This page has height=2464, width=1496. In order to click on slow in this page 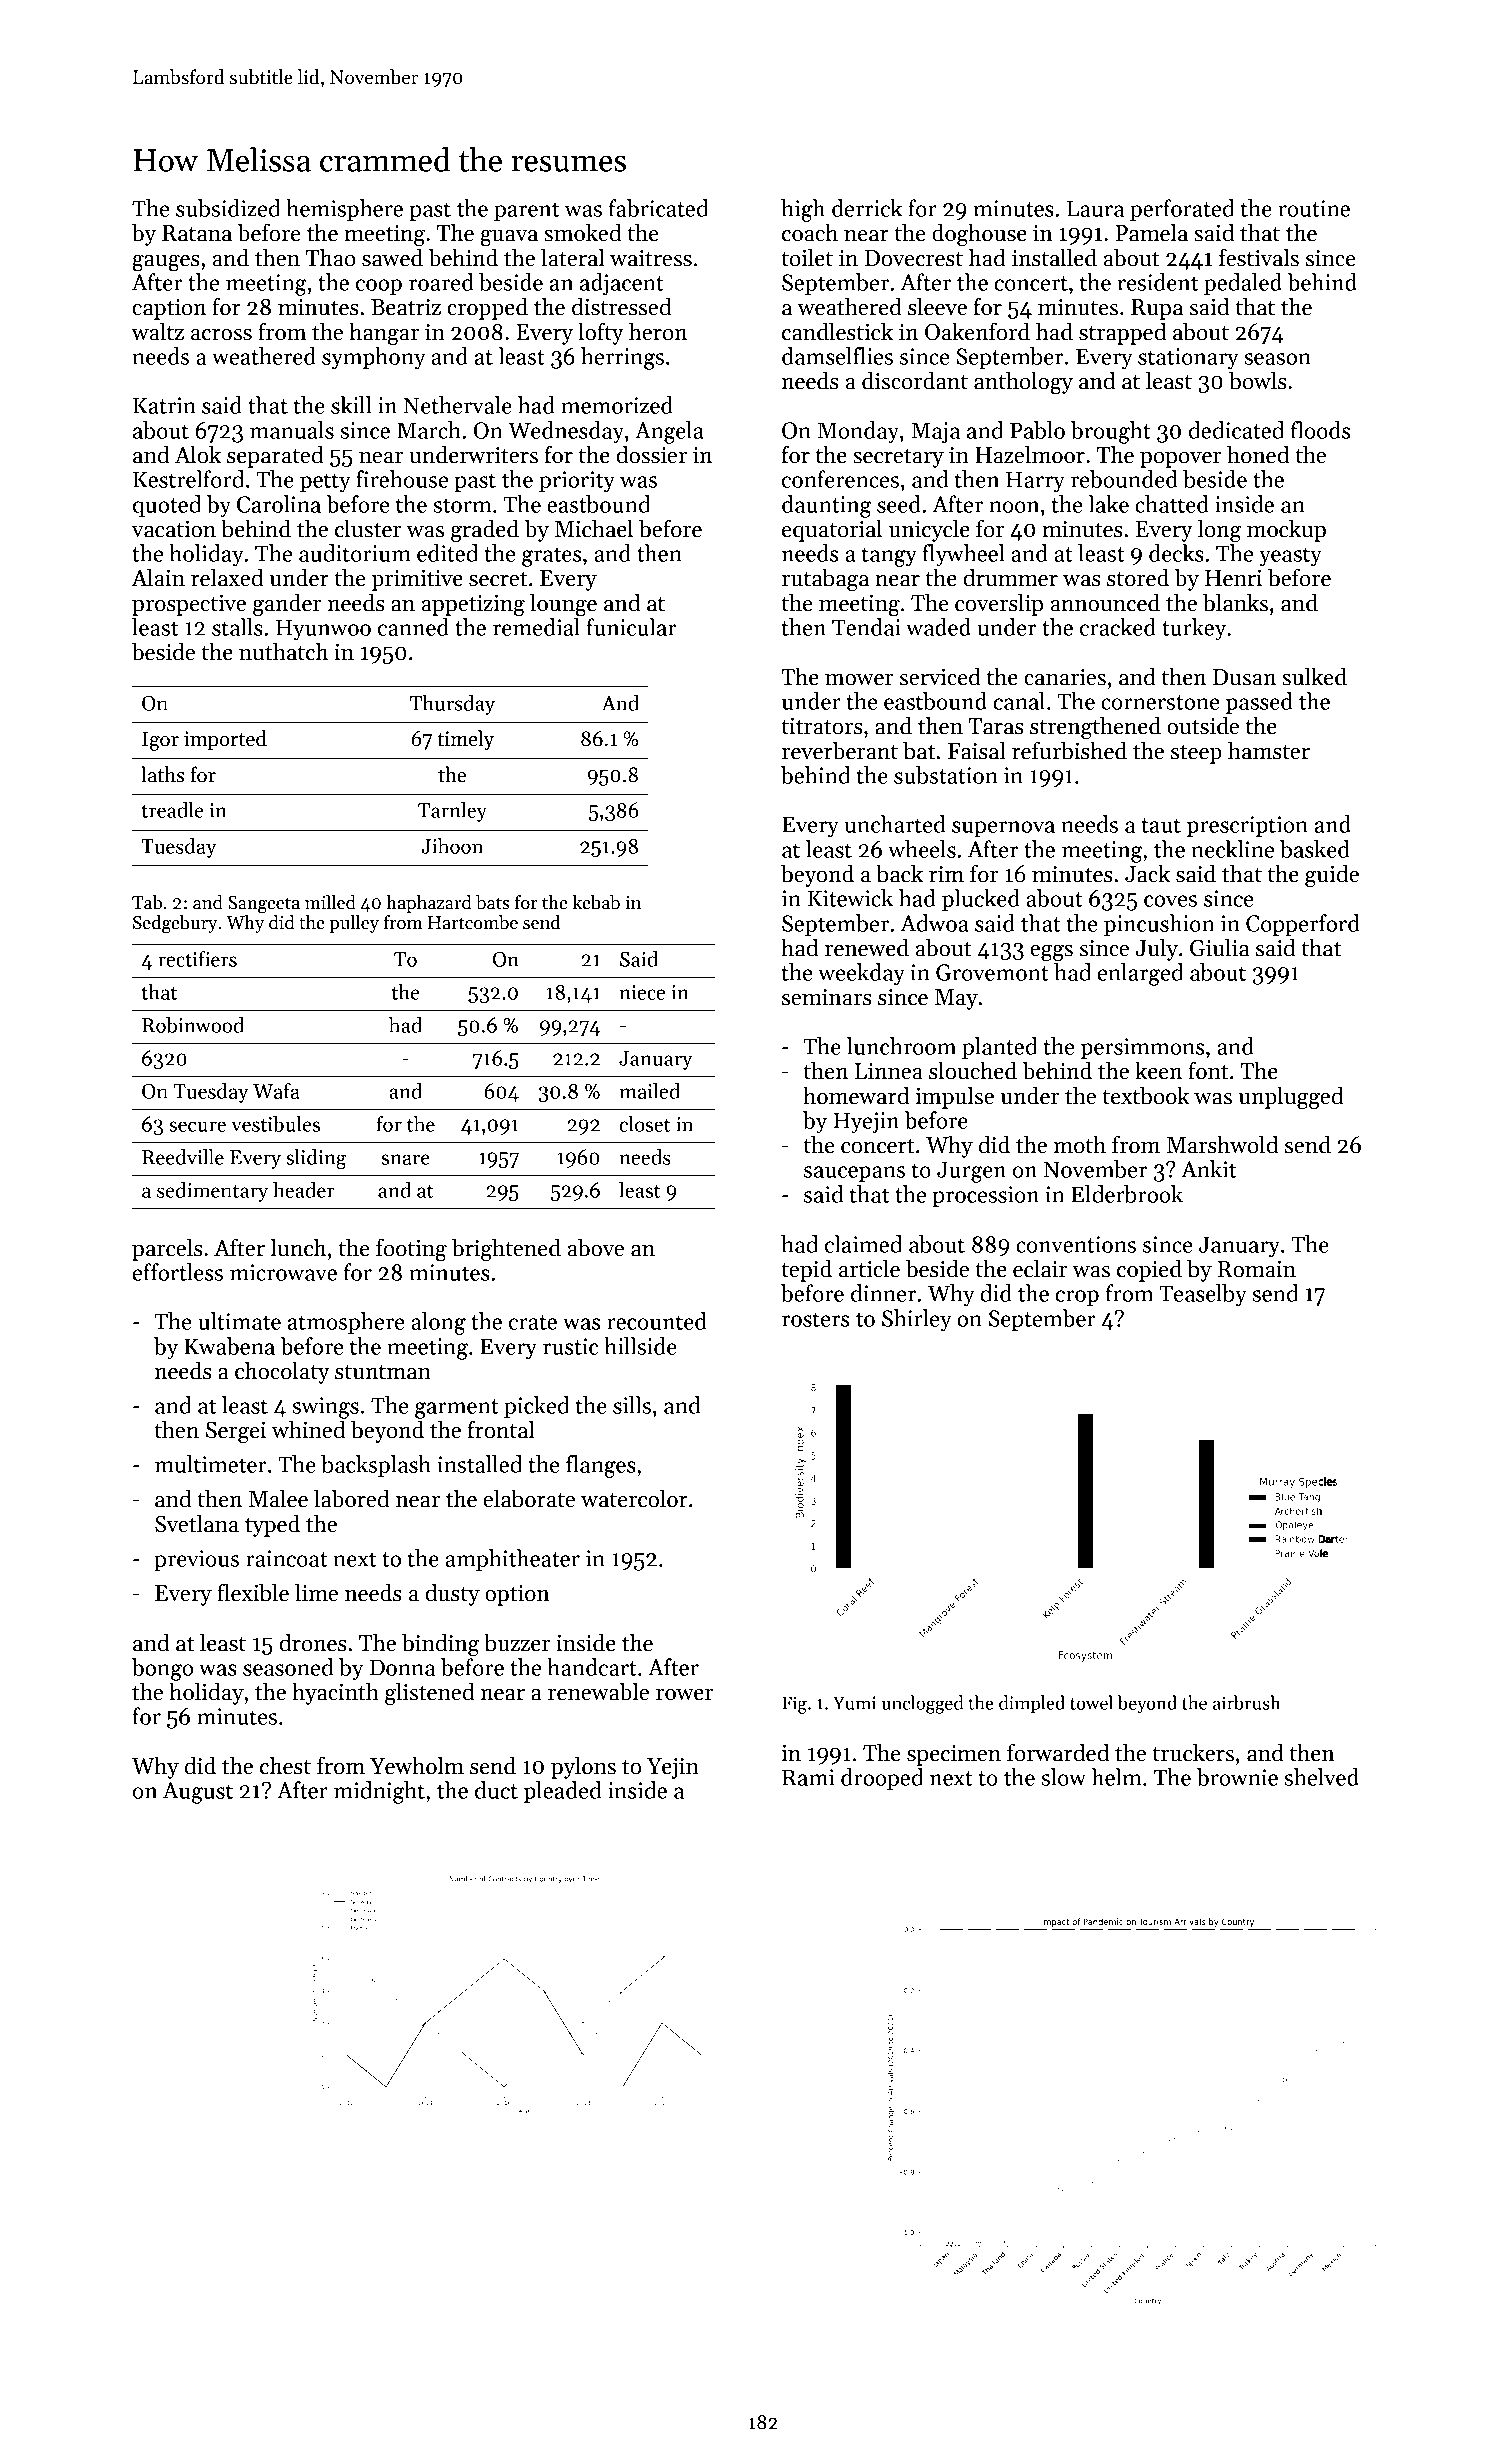, I will do `click(1064, 1777)`.
